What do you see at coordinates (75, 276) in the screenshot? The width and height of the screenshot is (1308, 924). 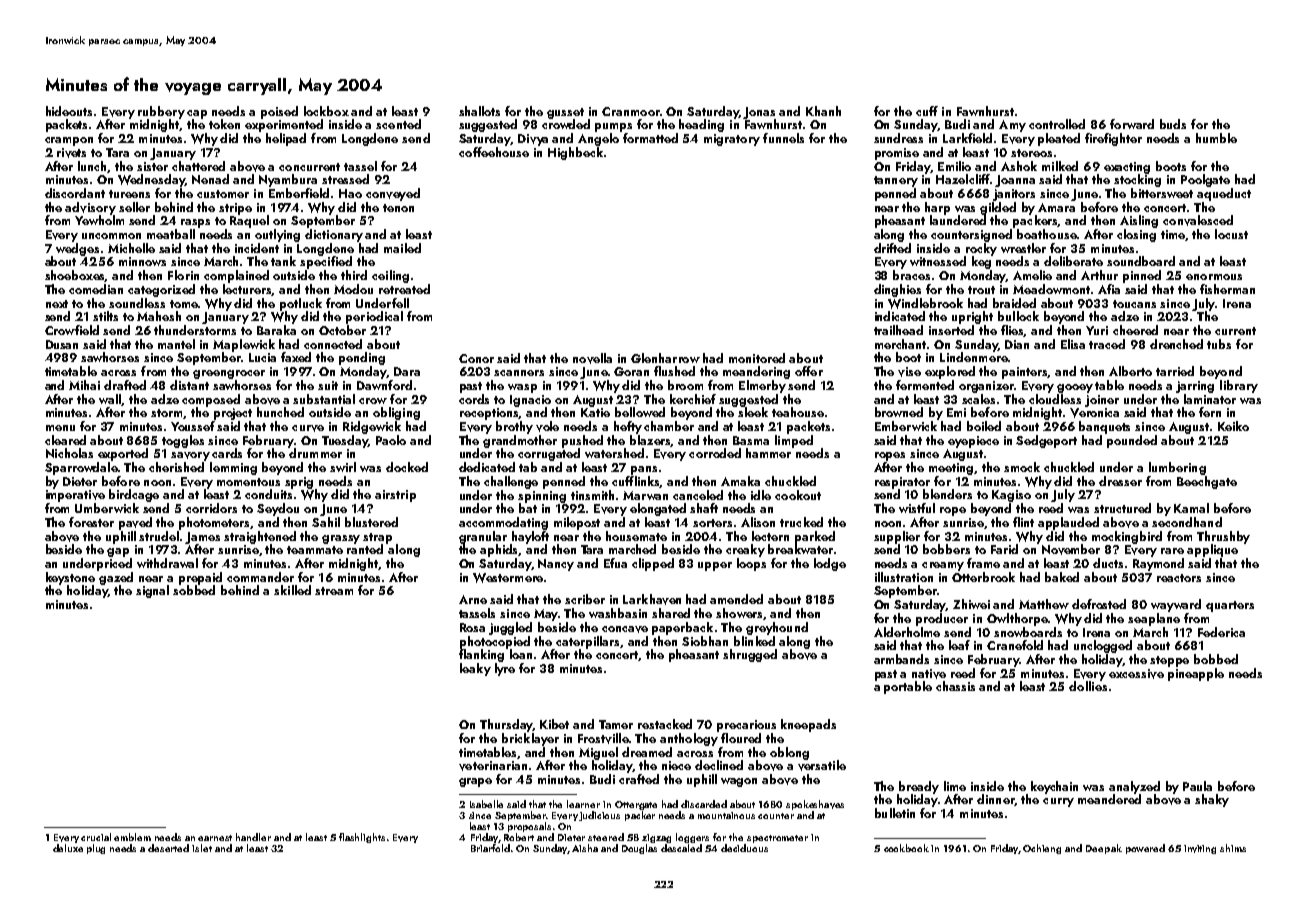 I see `shoeboxes` at bounding box center [75, 276].
